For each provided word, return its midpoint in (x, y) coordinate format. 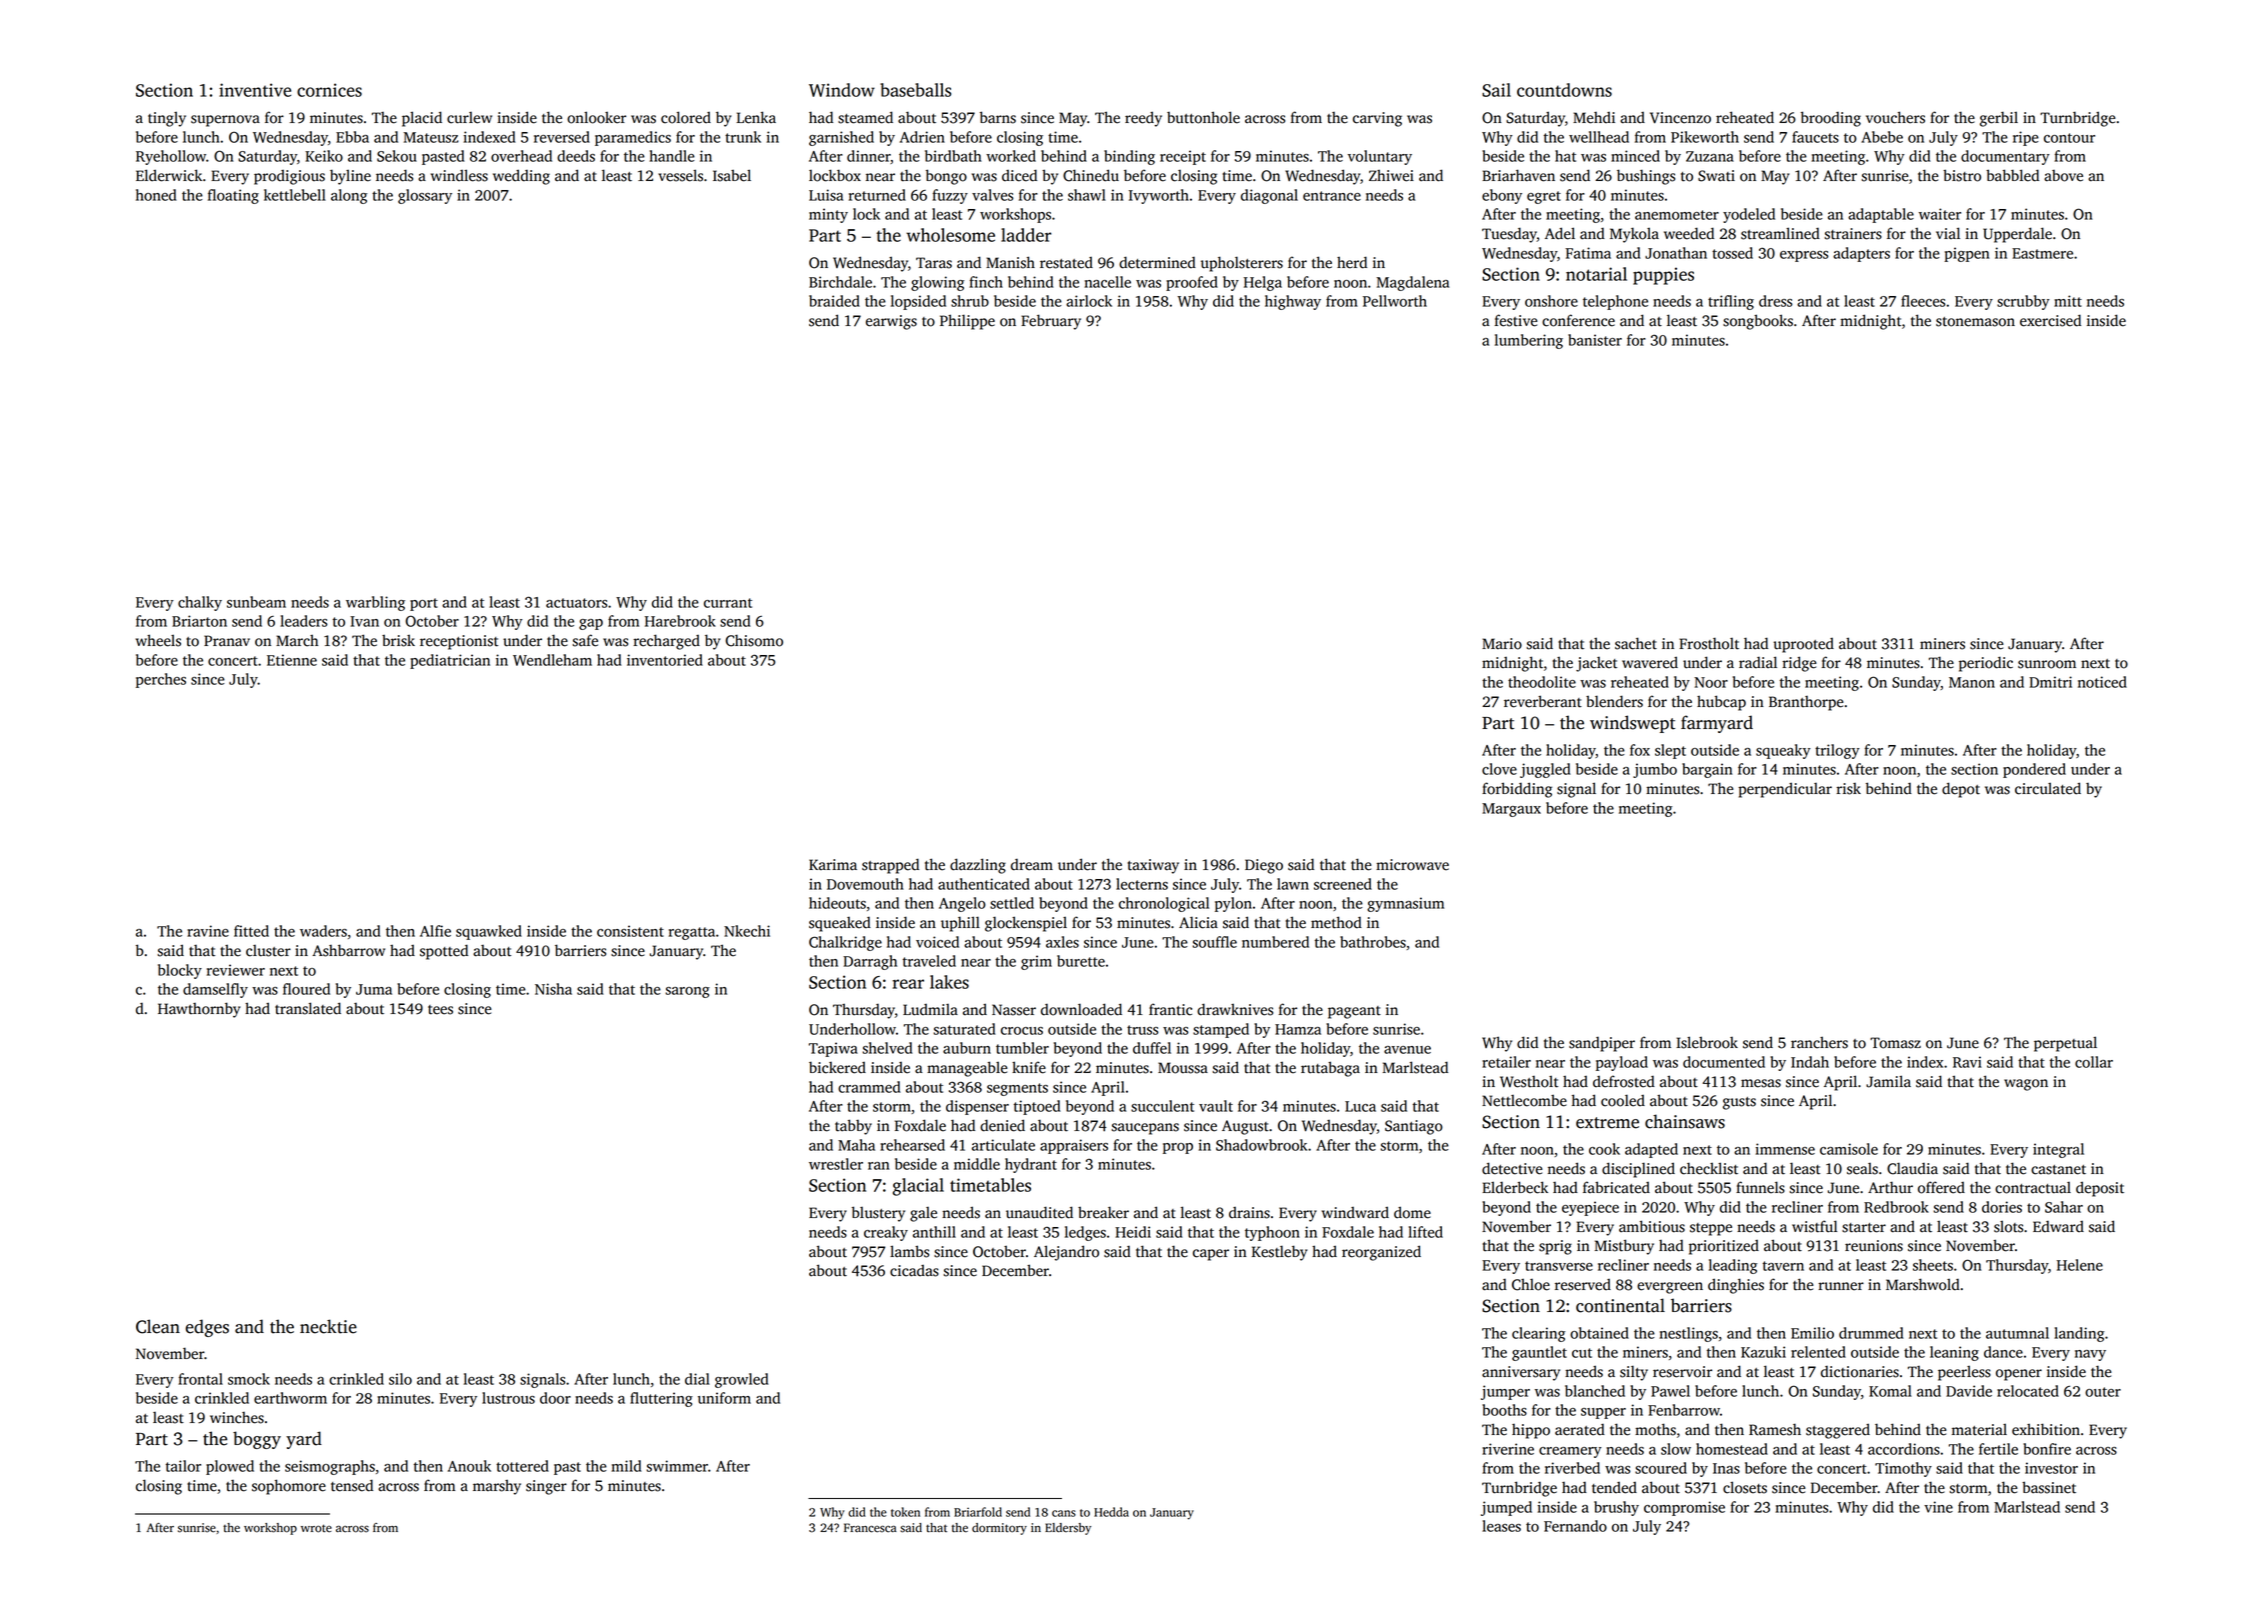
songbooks (1758, 322)
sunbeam (256, 602)
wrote (316, 1528)
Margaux (1511, 810)
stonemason (1975, 322)
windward (1355, 1212)
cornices (329, 90)
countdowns (1564, 90)
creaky (886, 1233)
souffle (1214, 942)
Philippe (967, 322)
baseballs (915, 90)
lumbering (1529, 341)
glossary (425, 196)
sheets (1933, 1265)
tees (440, 1010)
